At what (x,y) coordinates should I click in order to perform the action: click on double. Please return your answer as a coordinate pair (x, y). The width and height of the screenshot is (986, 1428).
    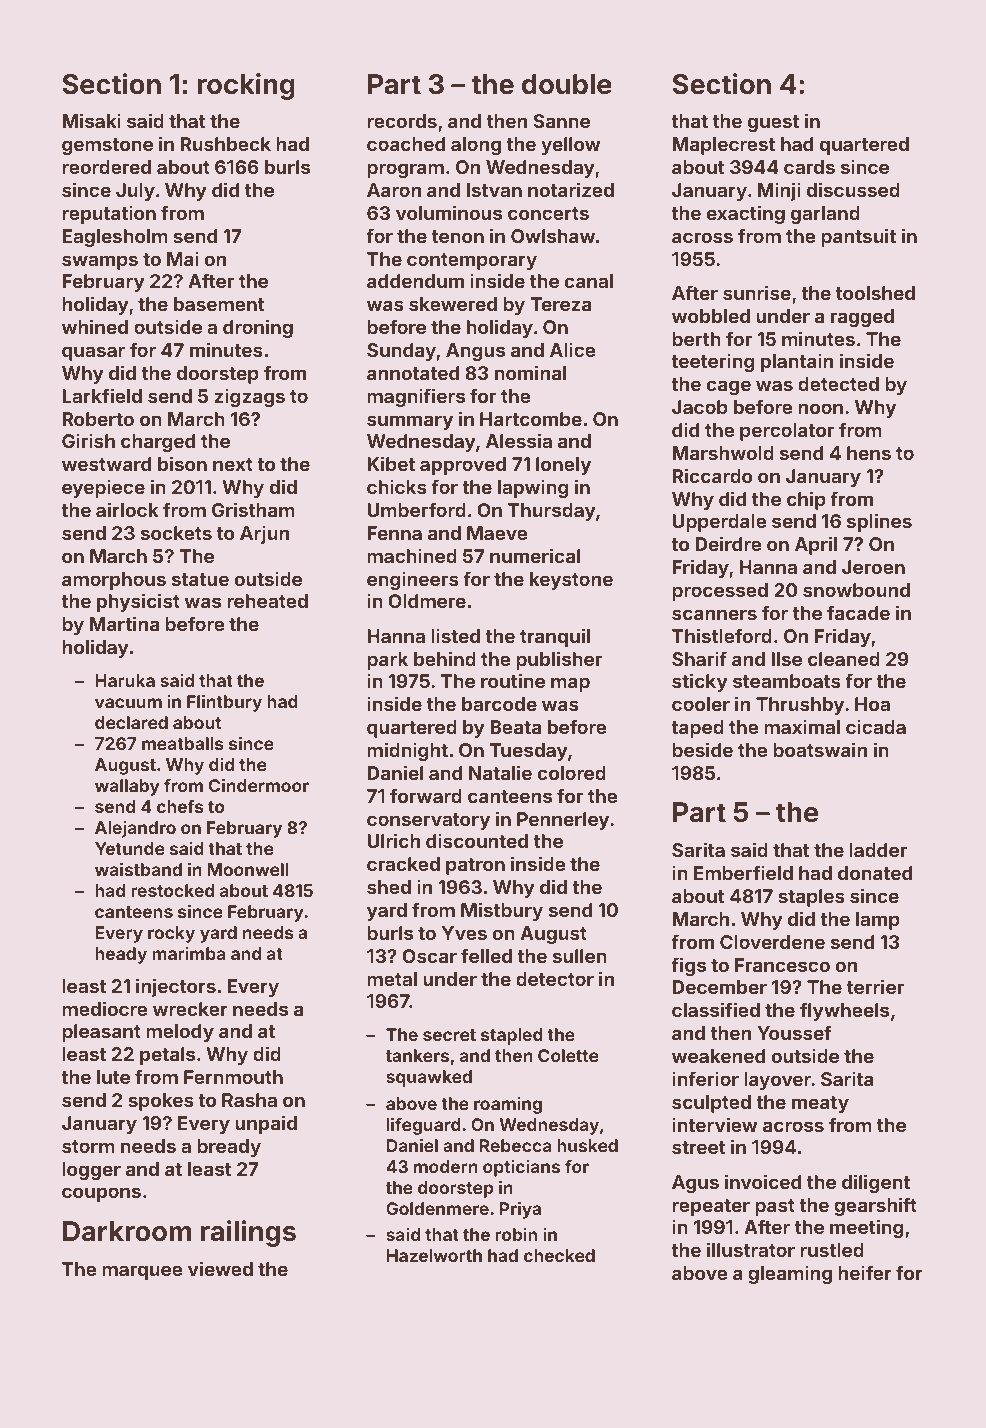
    Looking at the image, I should click on (567, 84).
